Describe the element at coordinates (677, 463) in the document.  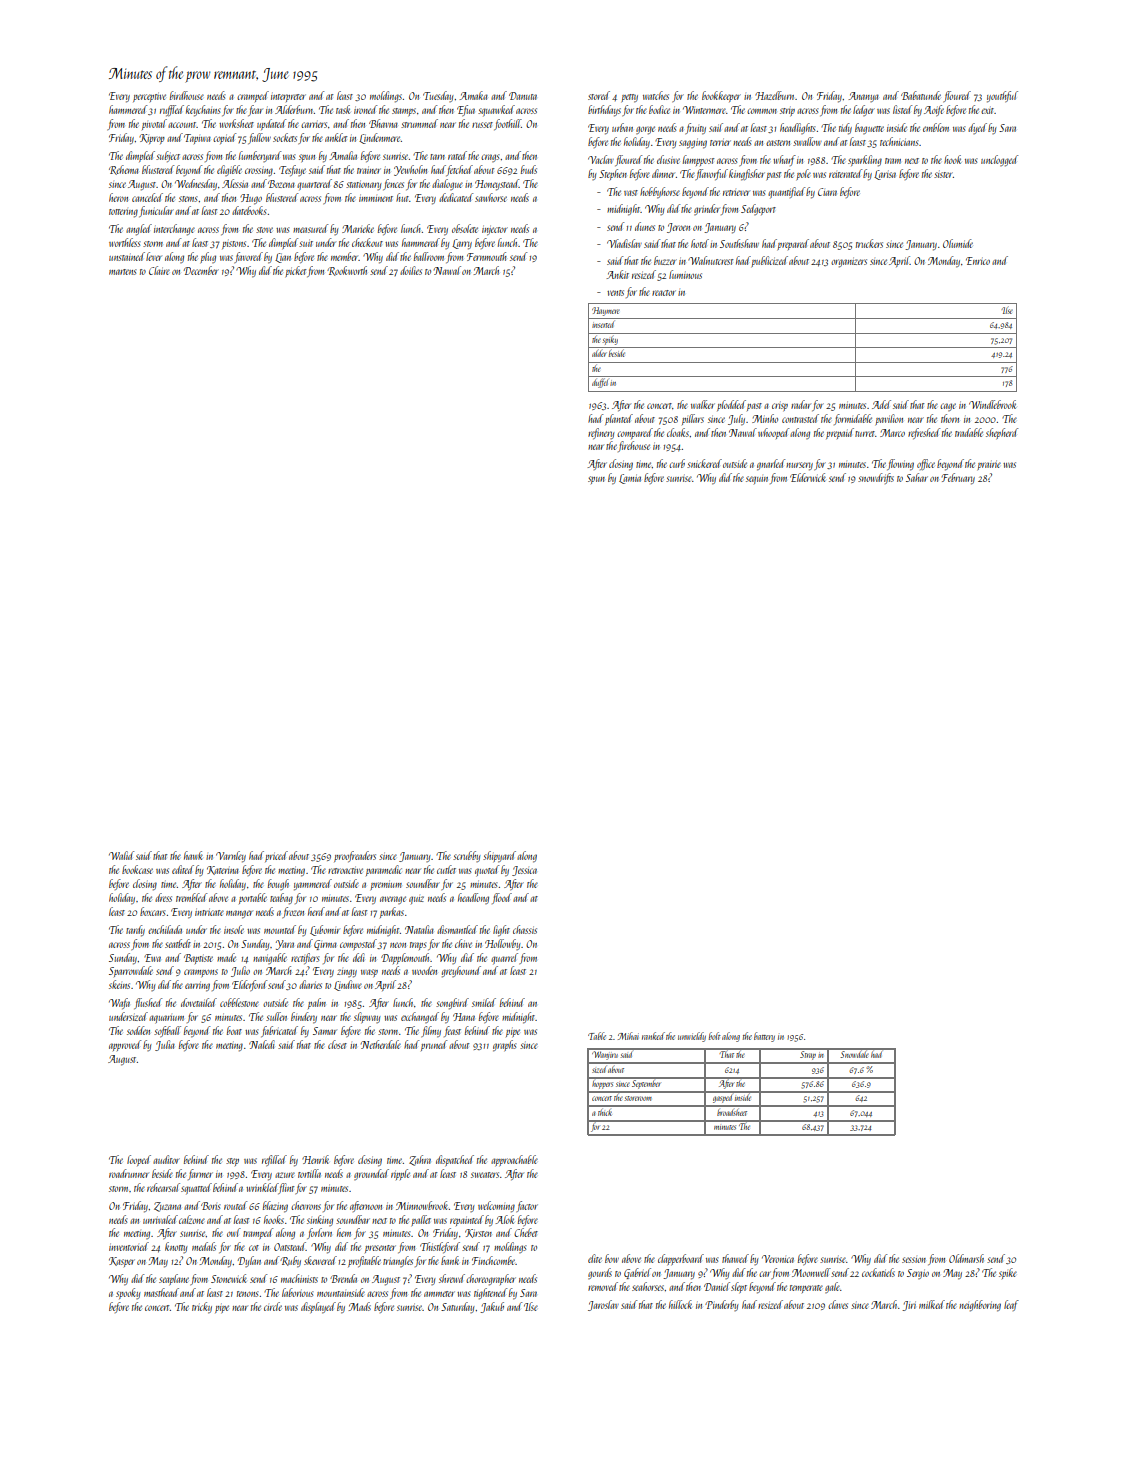
I see `curb` at that location.
